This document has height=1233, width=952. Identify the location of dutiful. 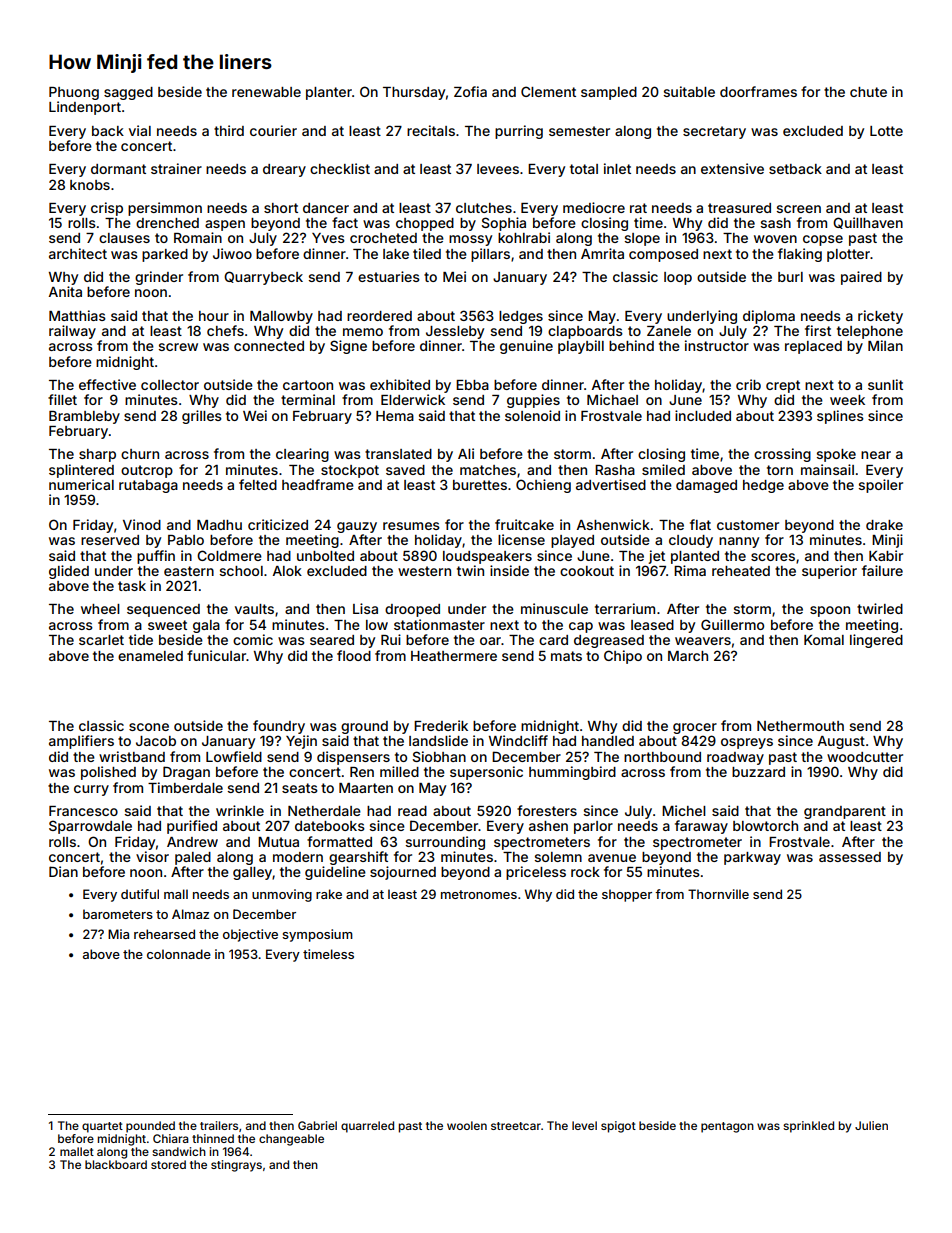
(140, 894).
